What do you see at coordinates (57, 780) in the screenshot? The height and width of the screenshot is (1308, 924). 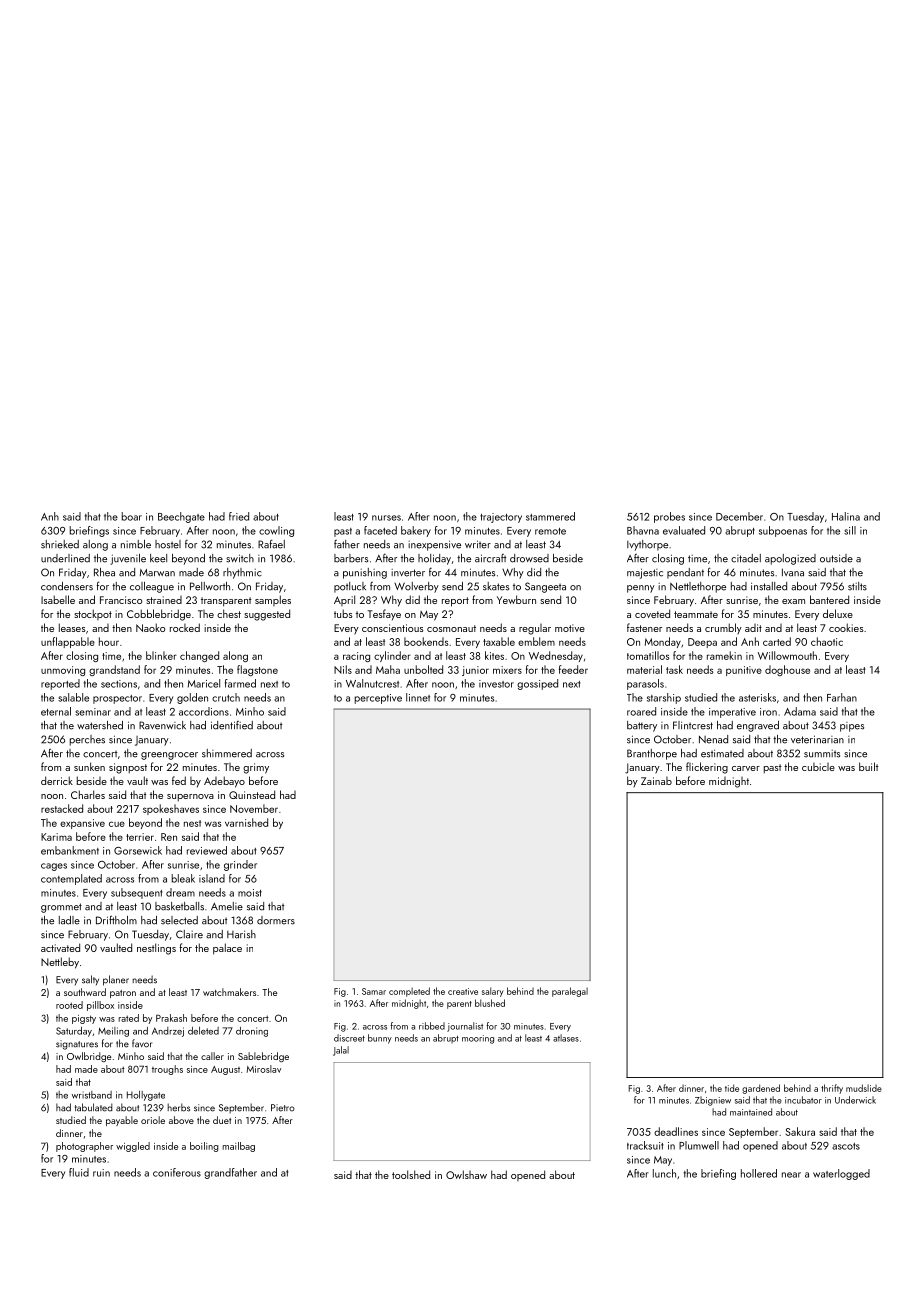 I see `derrick` at bounding box center [57, 780].
